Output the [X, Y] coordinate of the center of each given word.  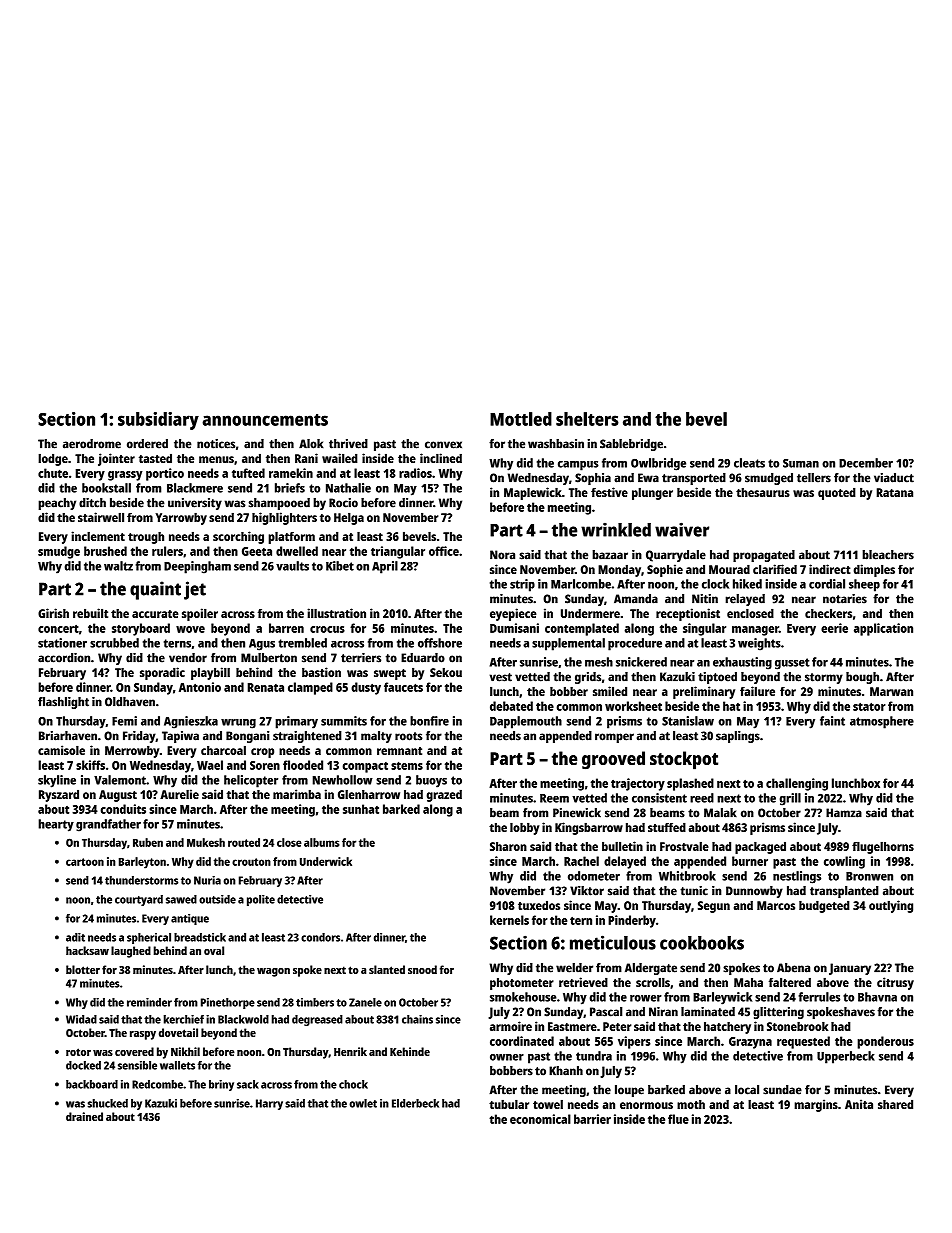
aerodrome [92, 444]
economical [540, 1119]
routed [244, 842]
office [444, 551]
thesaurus [763, 492]
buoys [431, 781]
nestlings [797, 877]
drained [84, 1116]
